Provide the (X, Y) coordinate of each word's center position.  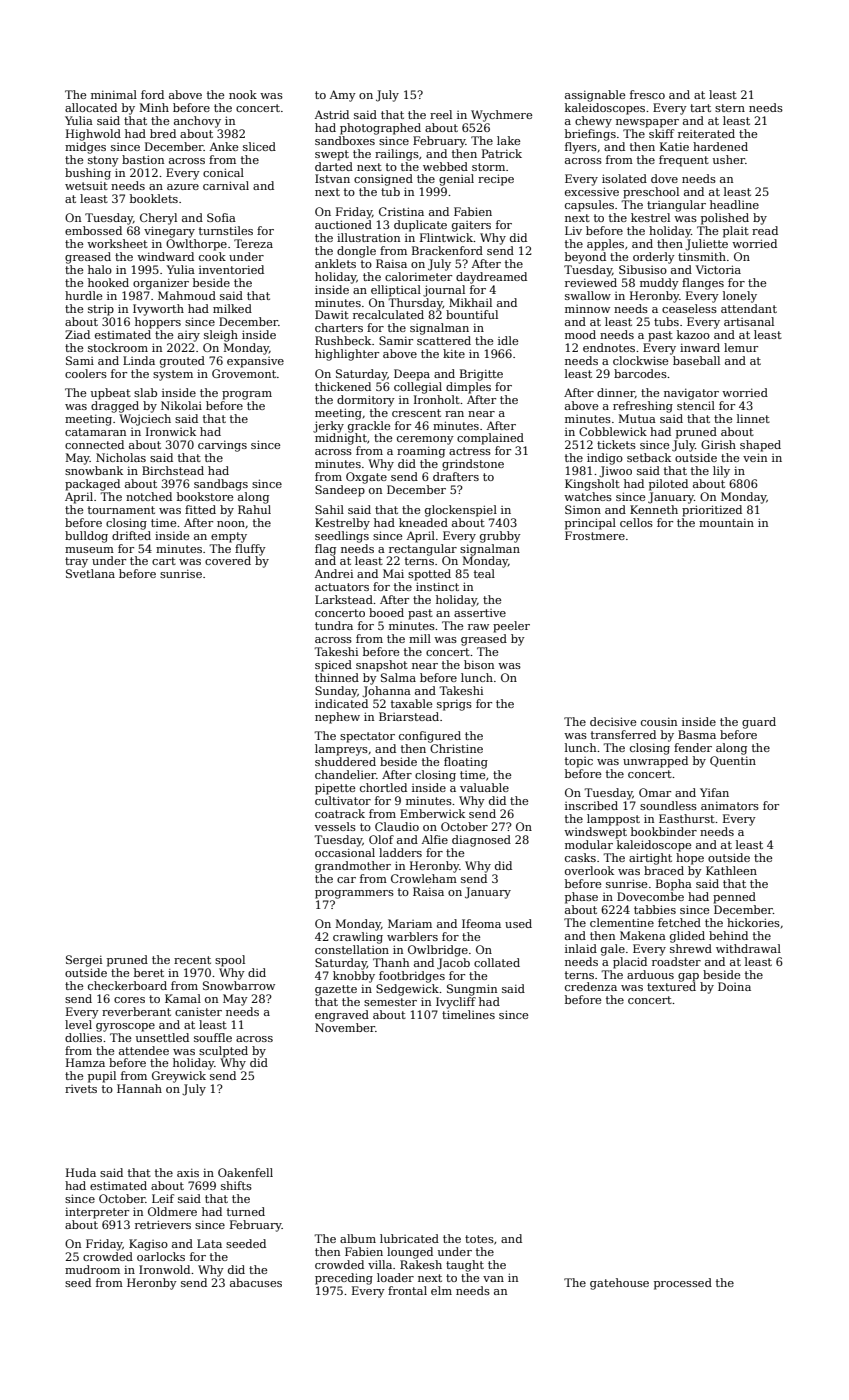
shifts (236, 1185)
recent (192, 960)
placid (630, 963)
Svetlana (90, 573)
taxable (411, 703)
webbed (445, 166)
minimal (114, 94)
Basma (697, 734)
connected (94, 444)
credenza (591, 986)
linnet (753, 418)
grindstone (473, 465)
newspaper (647, 123)
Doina (734, 986)
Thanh (391, 962)
